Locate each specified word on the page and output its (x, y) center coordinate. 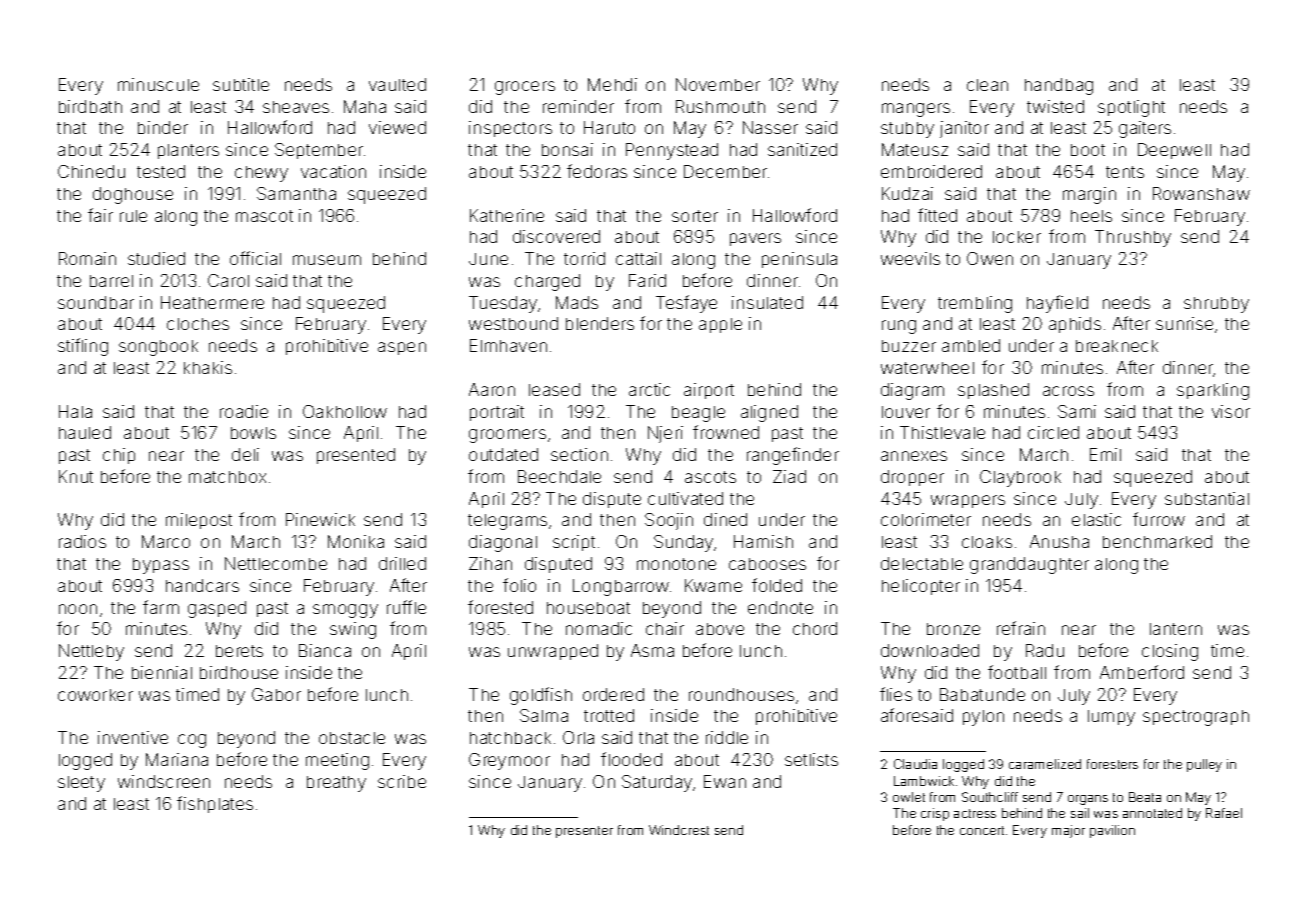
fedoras (597, 171)
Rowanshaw (1201, 193)
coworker (95, 695)
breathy (336, 784)
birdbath (90, 106)
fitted (937, 215)
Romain (87, 258)
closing (1170, 652)
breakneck (1117, 346)
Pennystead (672, 151)
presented (356, 456)
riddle (727, 737)
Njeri (665, 434)
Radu (1045, 650)
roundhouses (741, 694)
